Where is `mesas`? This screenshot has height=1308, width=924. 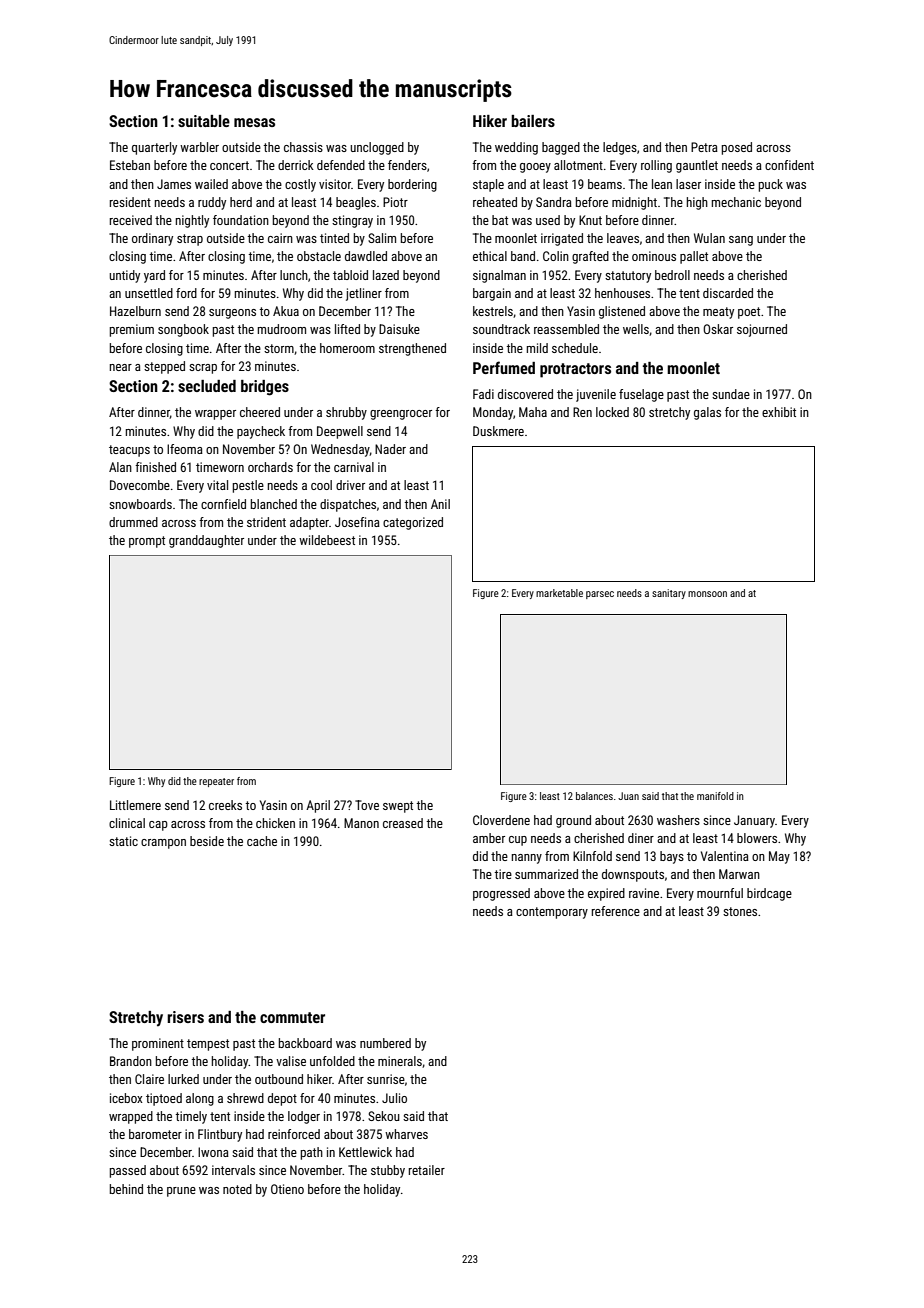 mesas is located at coordinates (254, 122).
